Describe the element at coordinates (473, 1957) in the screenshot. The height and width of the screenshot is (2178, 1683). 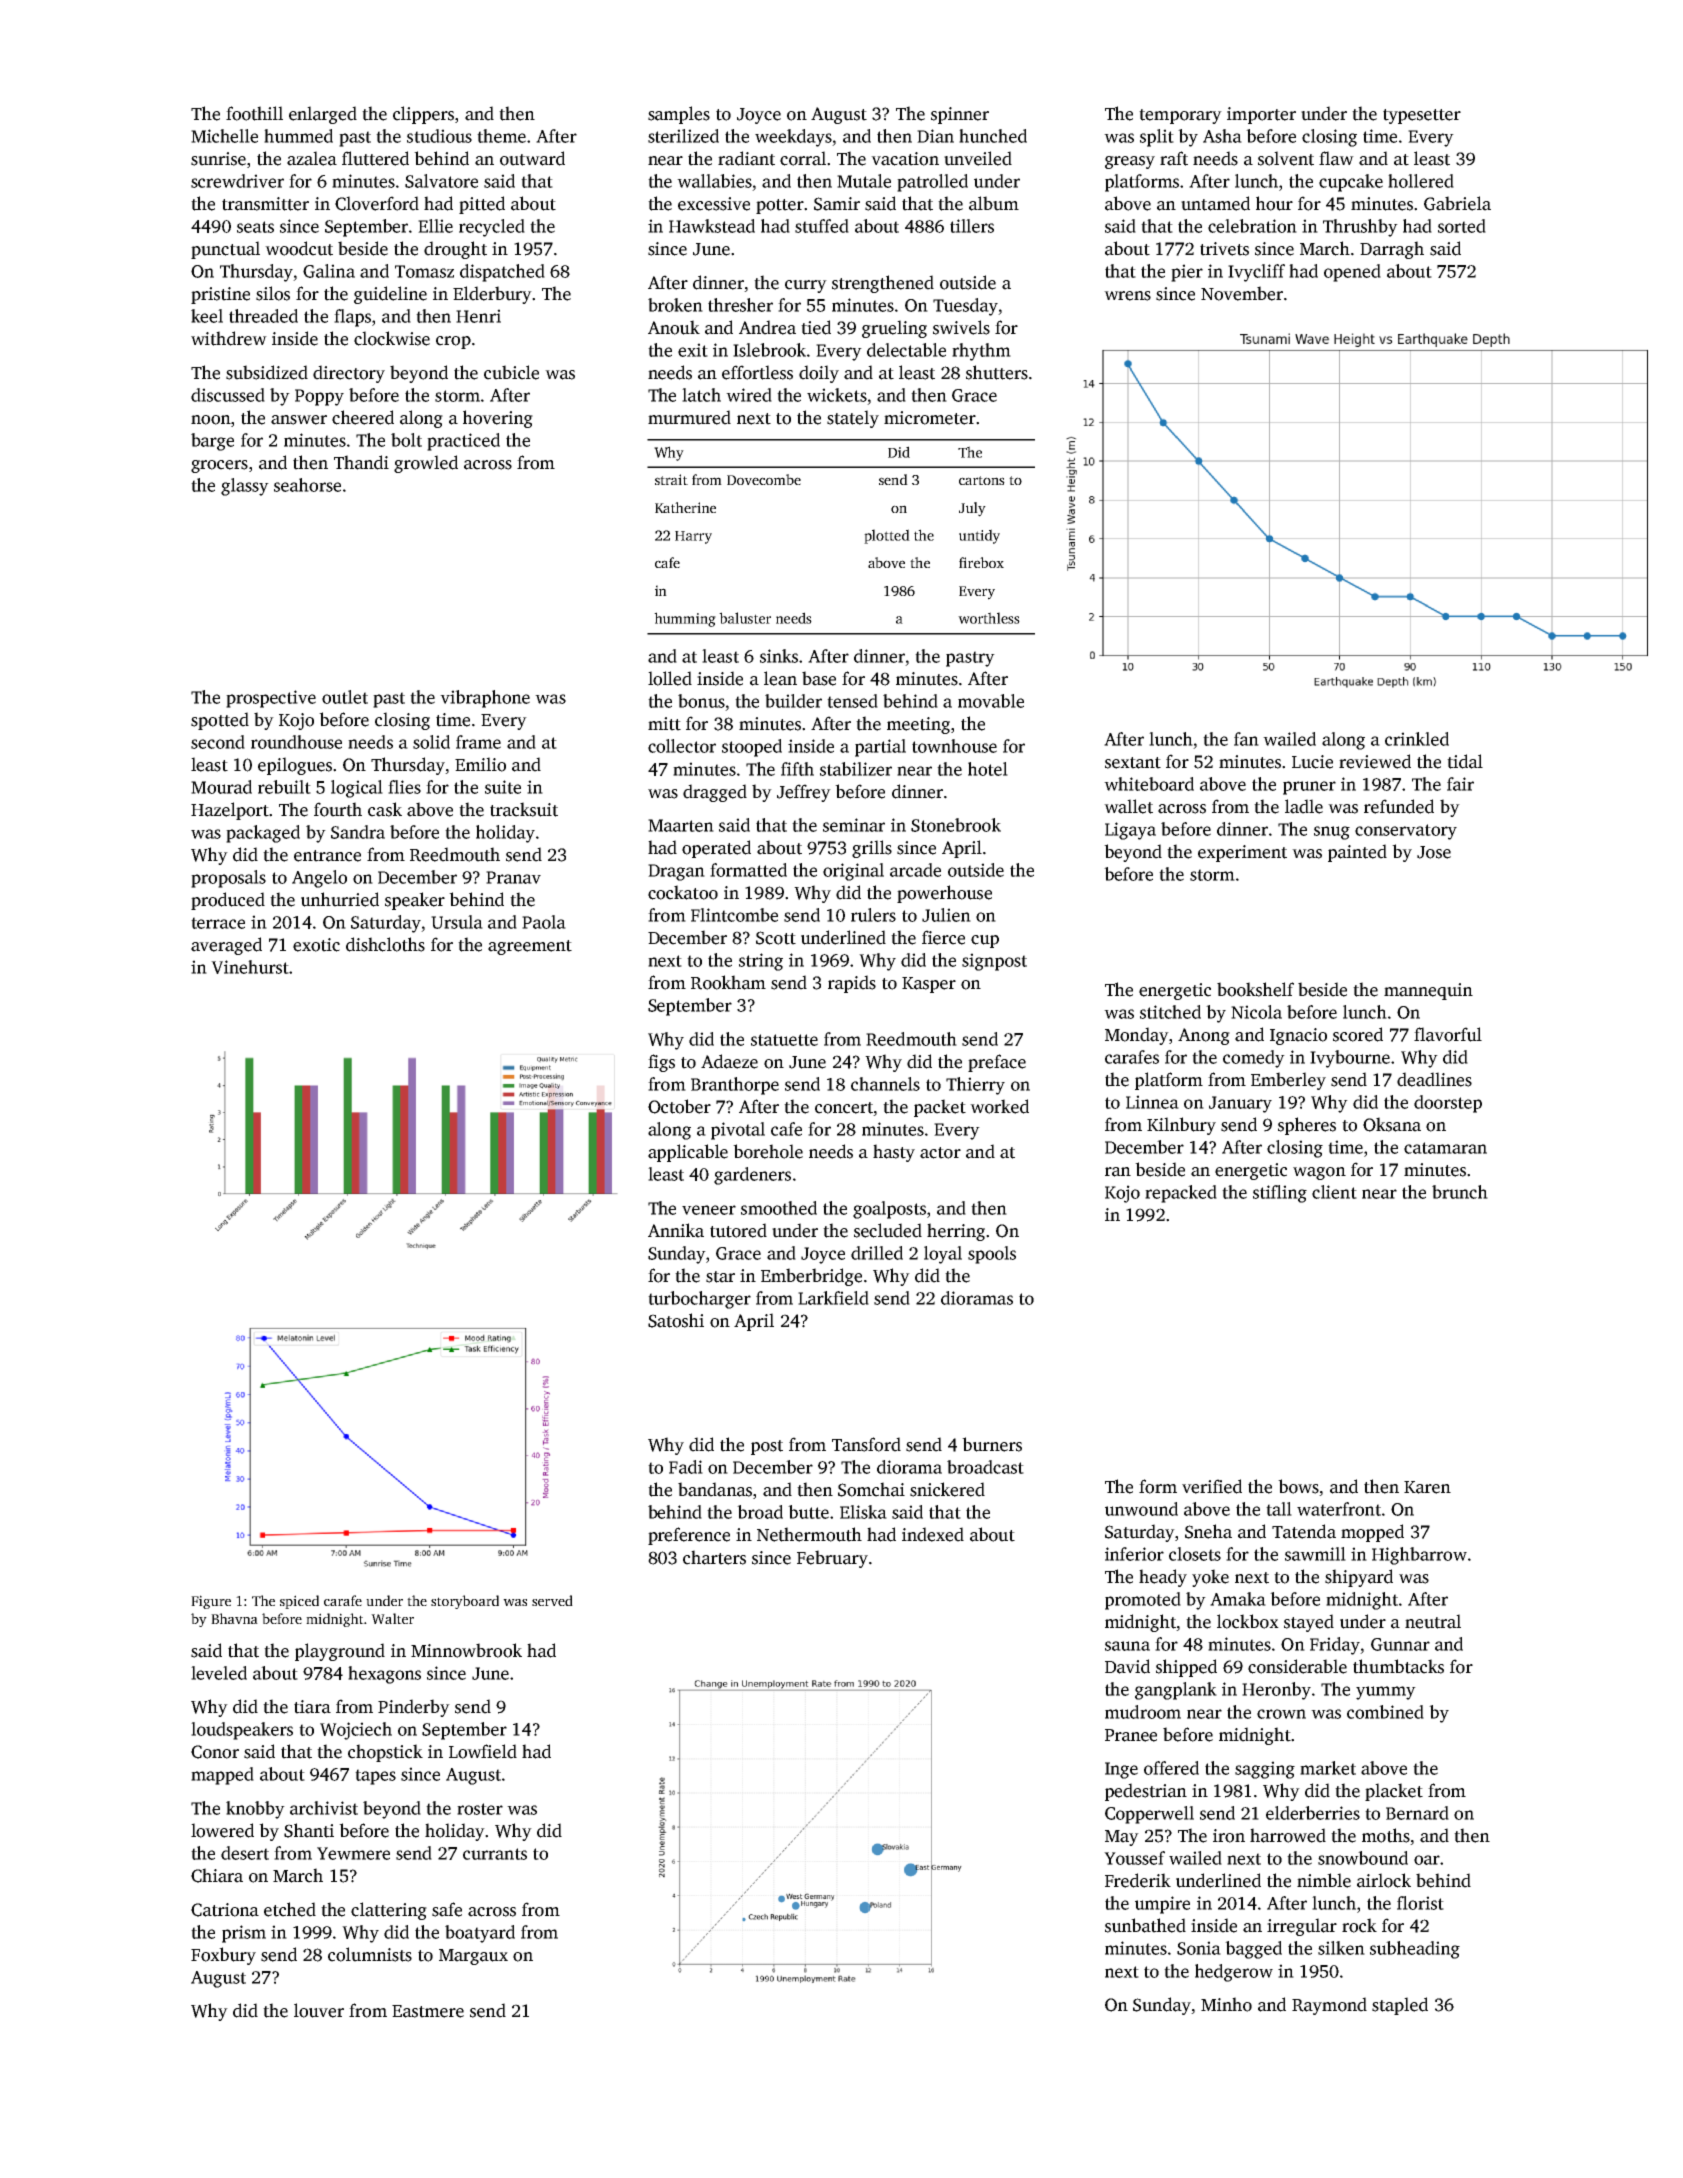
I see `Margaux` at that location.
